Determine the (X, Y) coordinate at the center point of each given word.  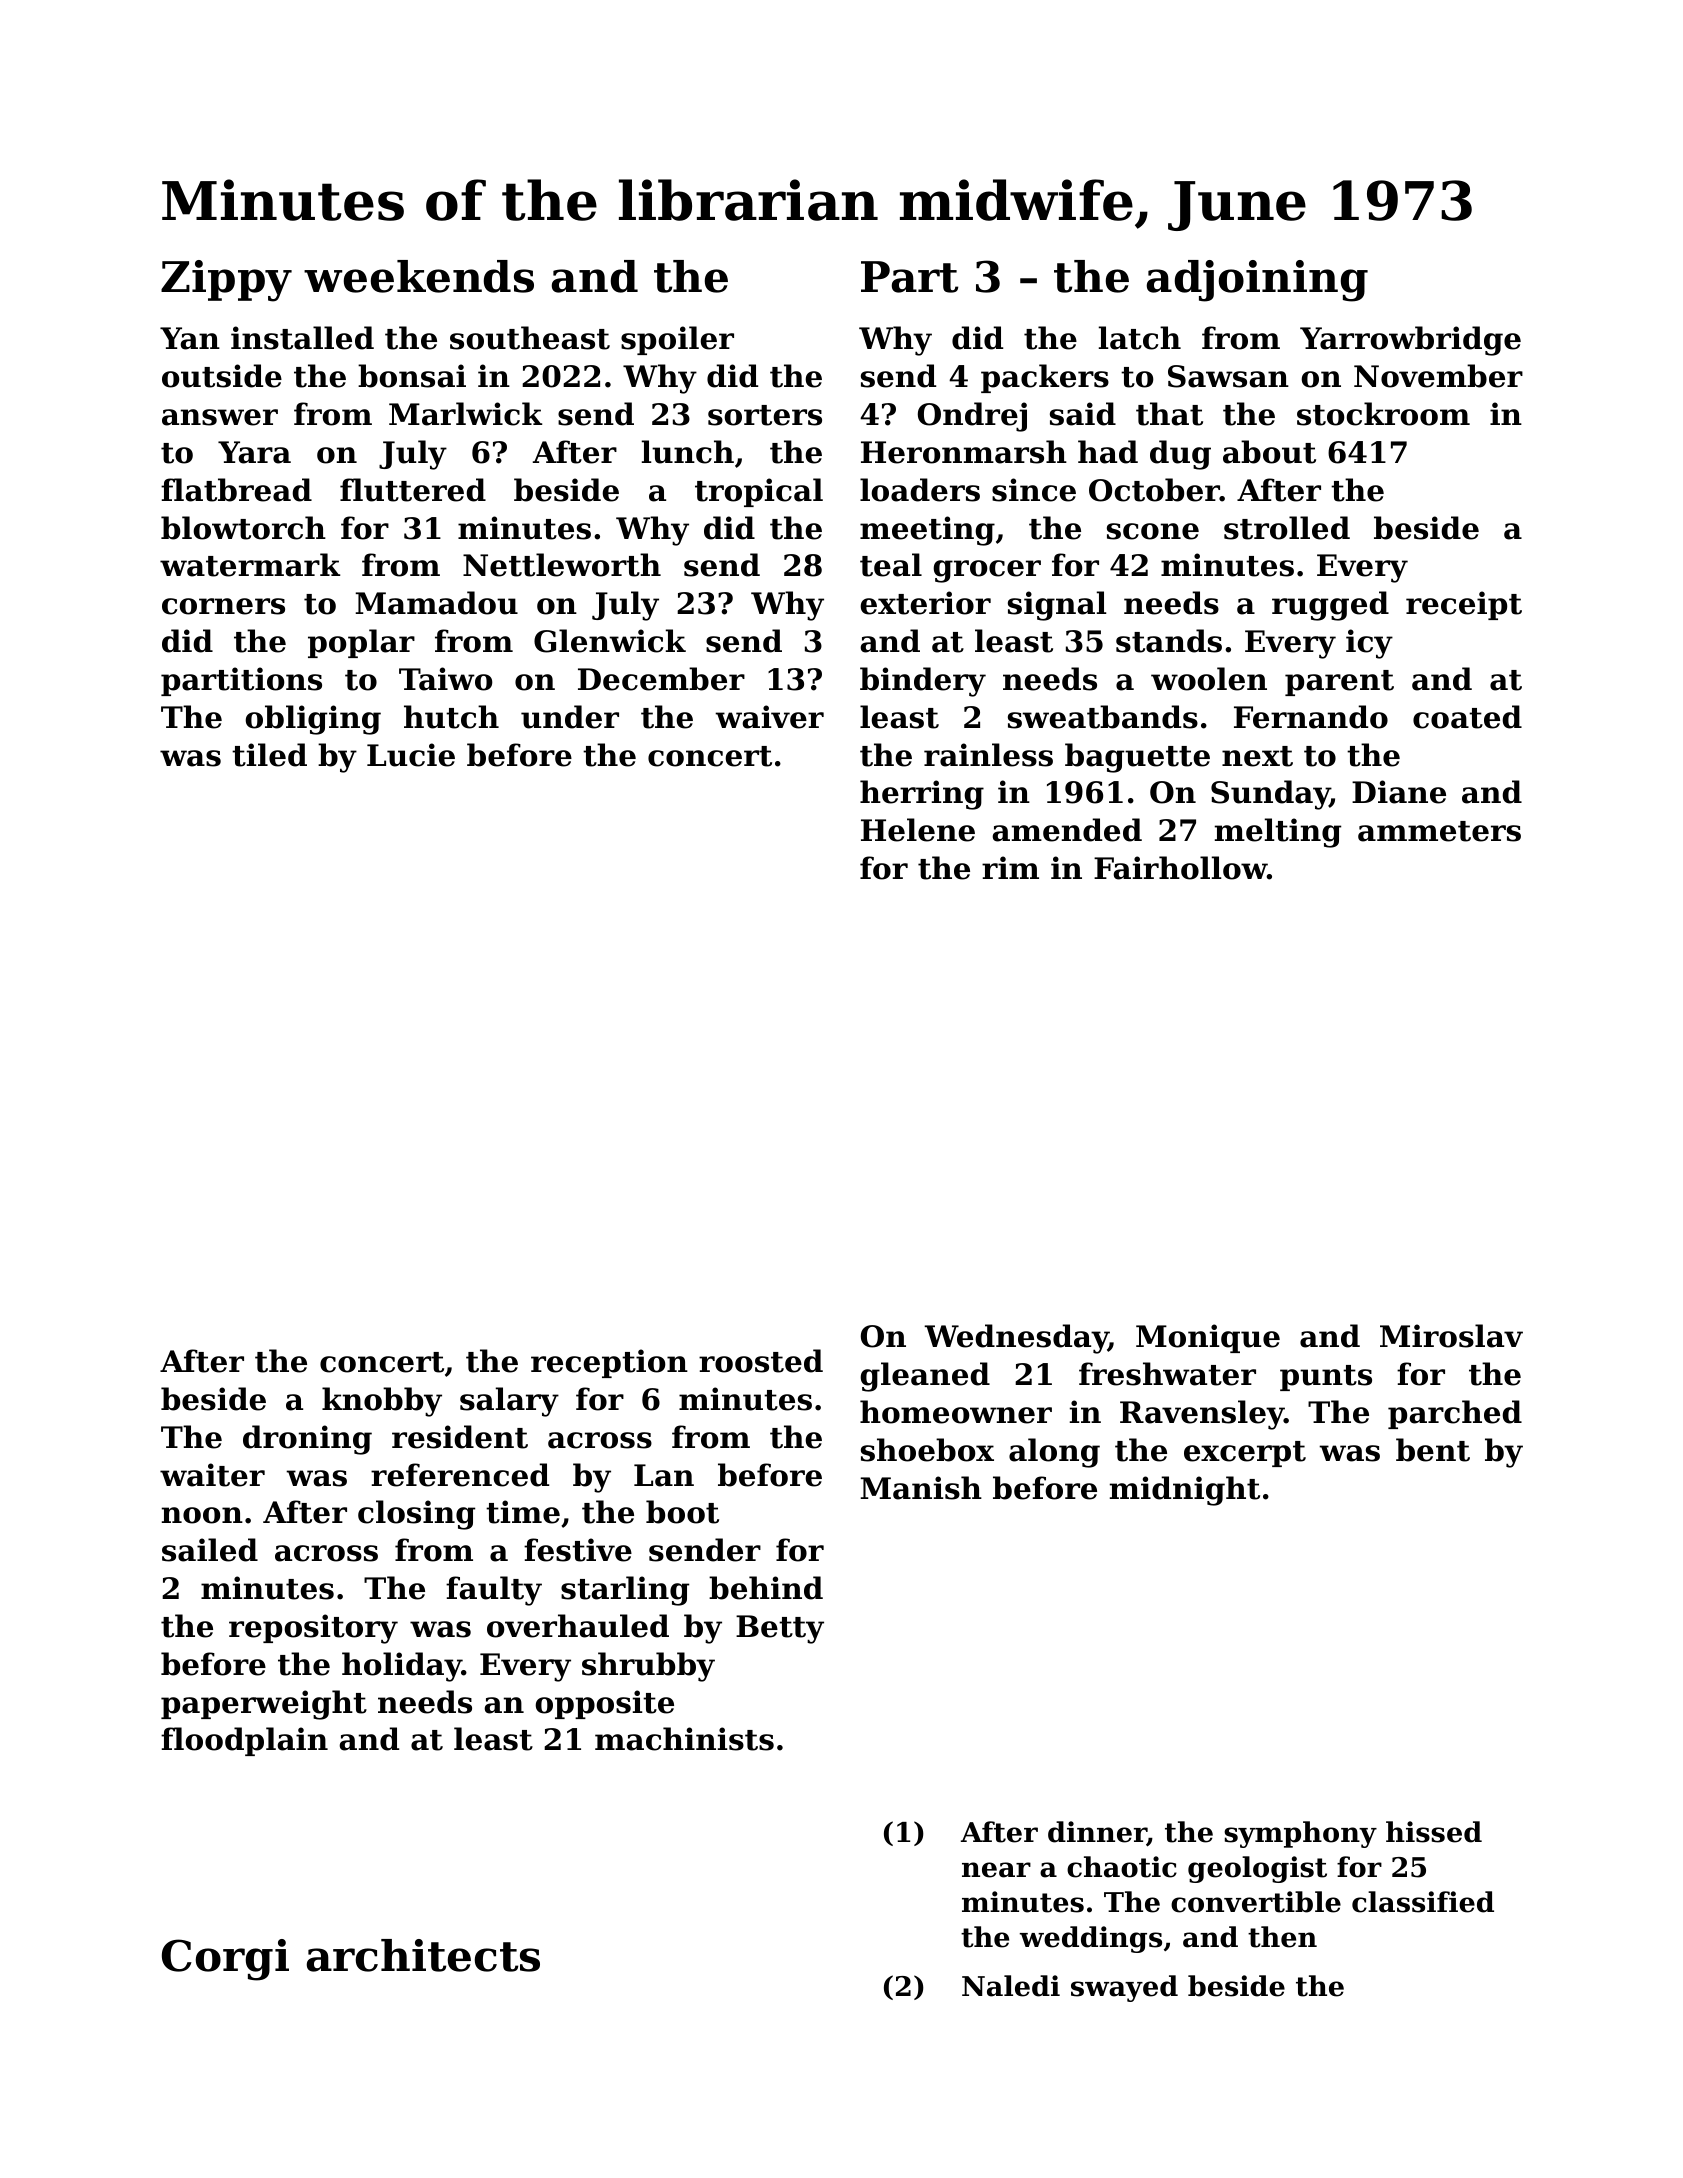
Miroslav (1451, 1336)
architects (423, 1955)
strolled (1287, 528)
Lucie (411, 755)
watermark (250, 565)
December (661, 679)
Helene (918, 830)
